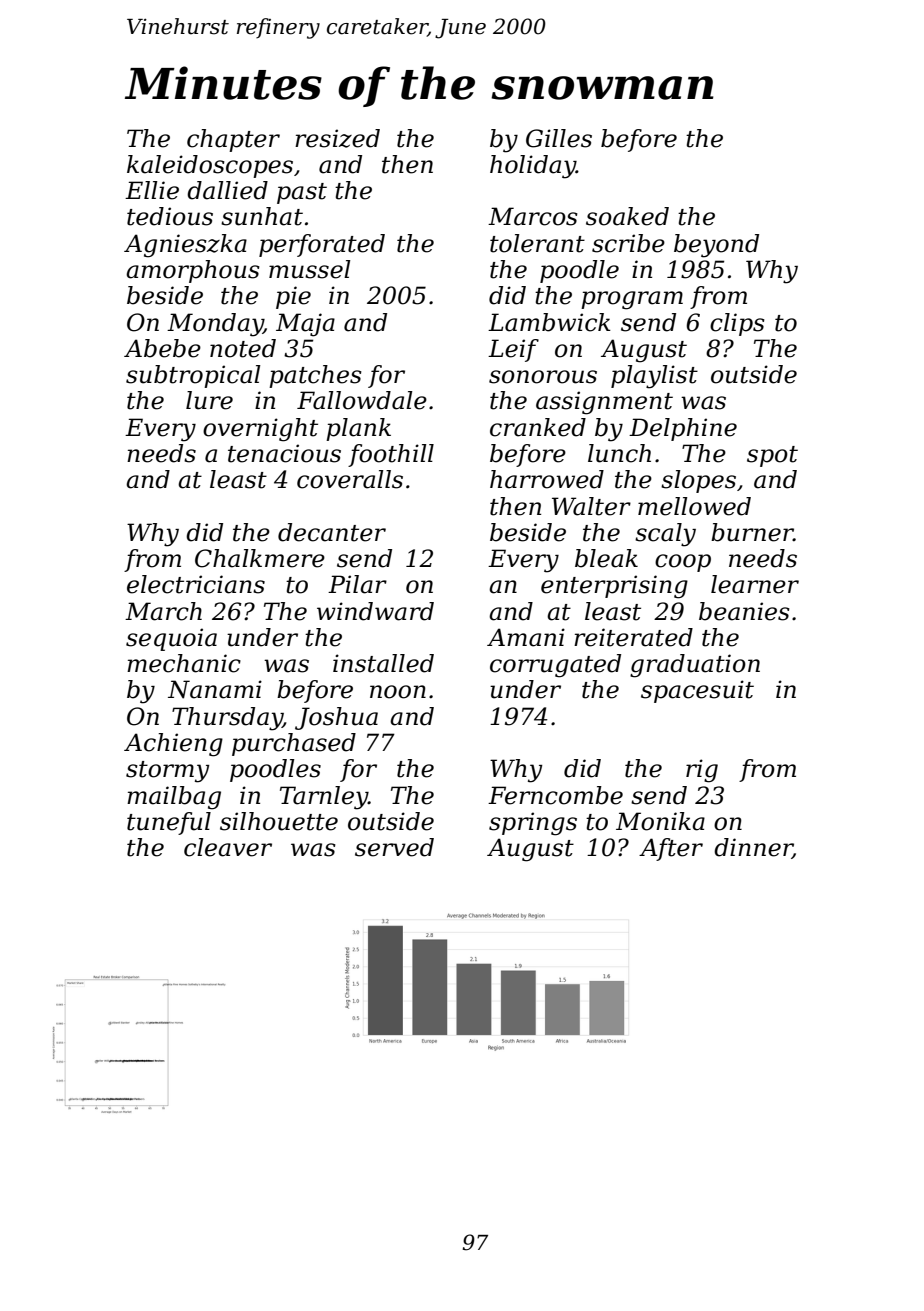 The width and height of the screenshot is (924, 1311). I want to click on springs, so click(533, 824).
